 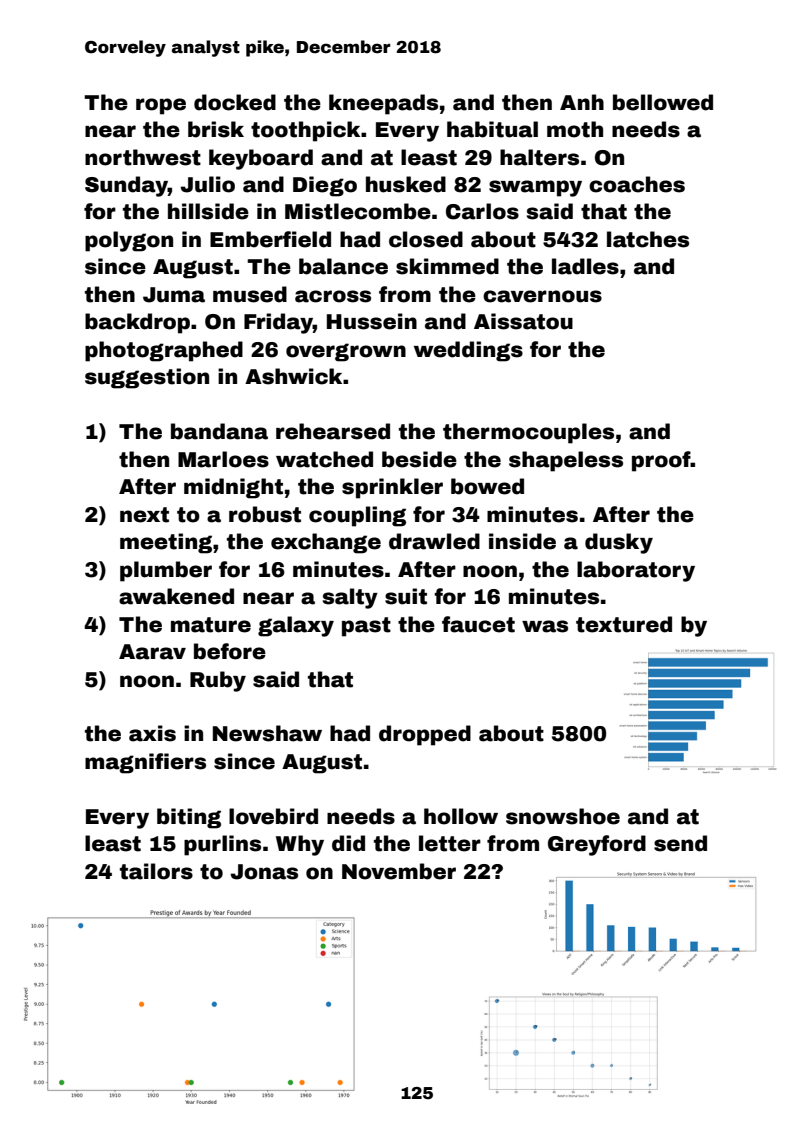 I want to click on mused, so click(x=250, y=294).
